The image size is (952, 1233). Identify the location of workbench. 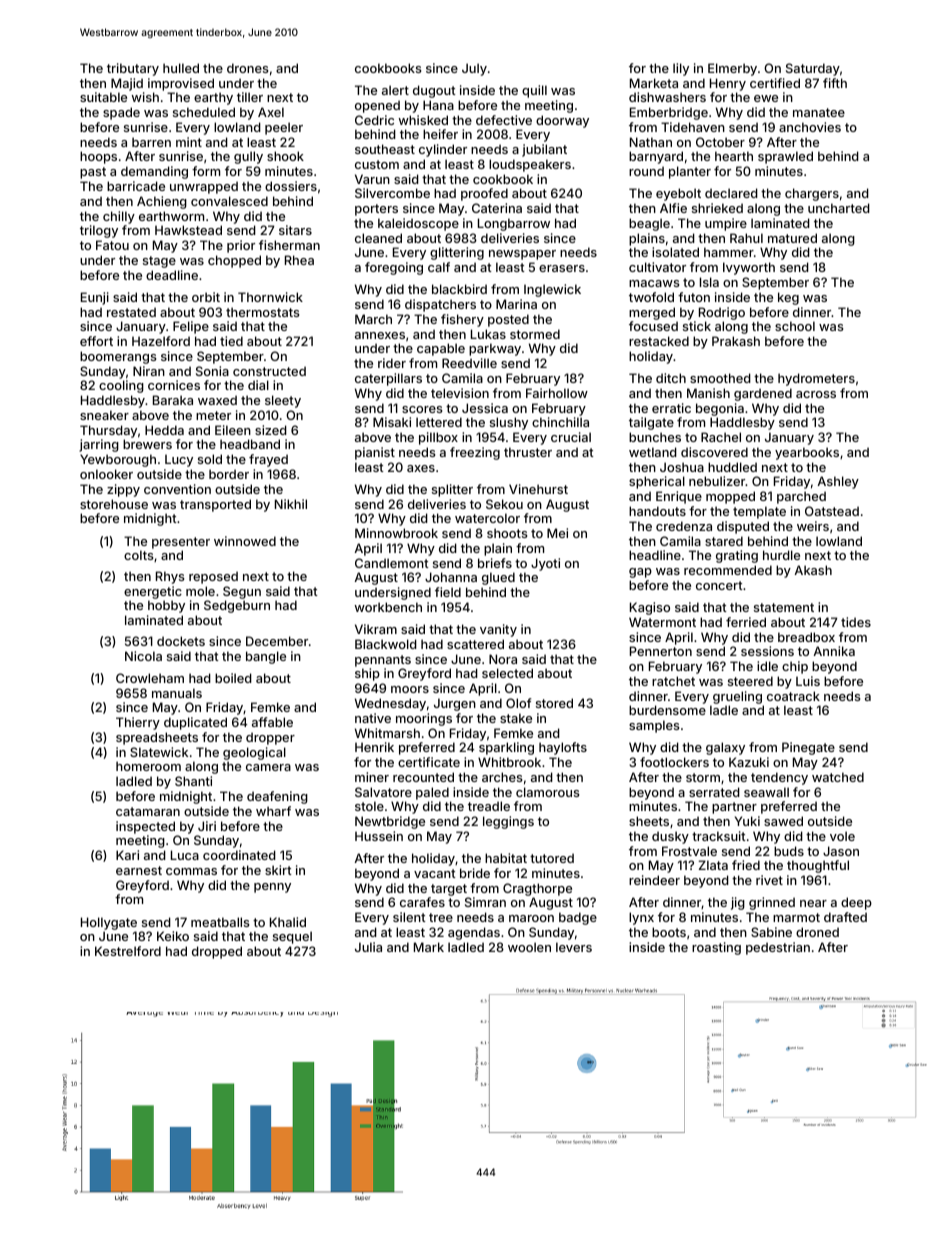
(388, 607).
